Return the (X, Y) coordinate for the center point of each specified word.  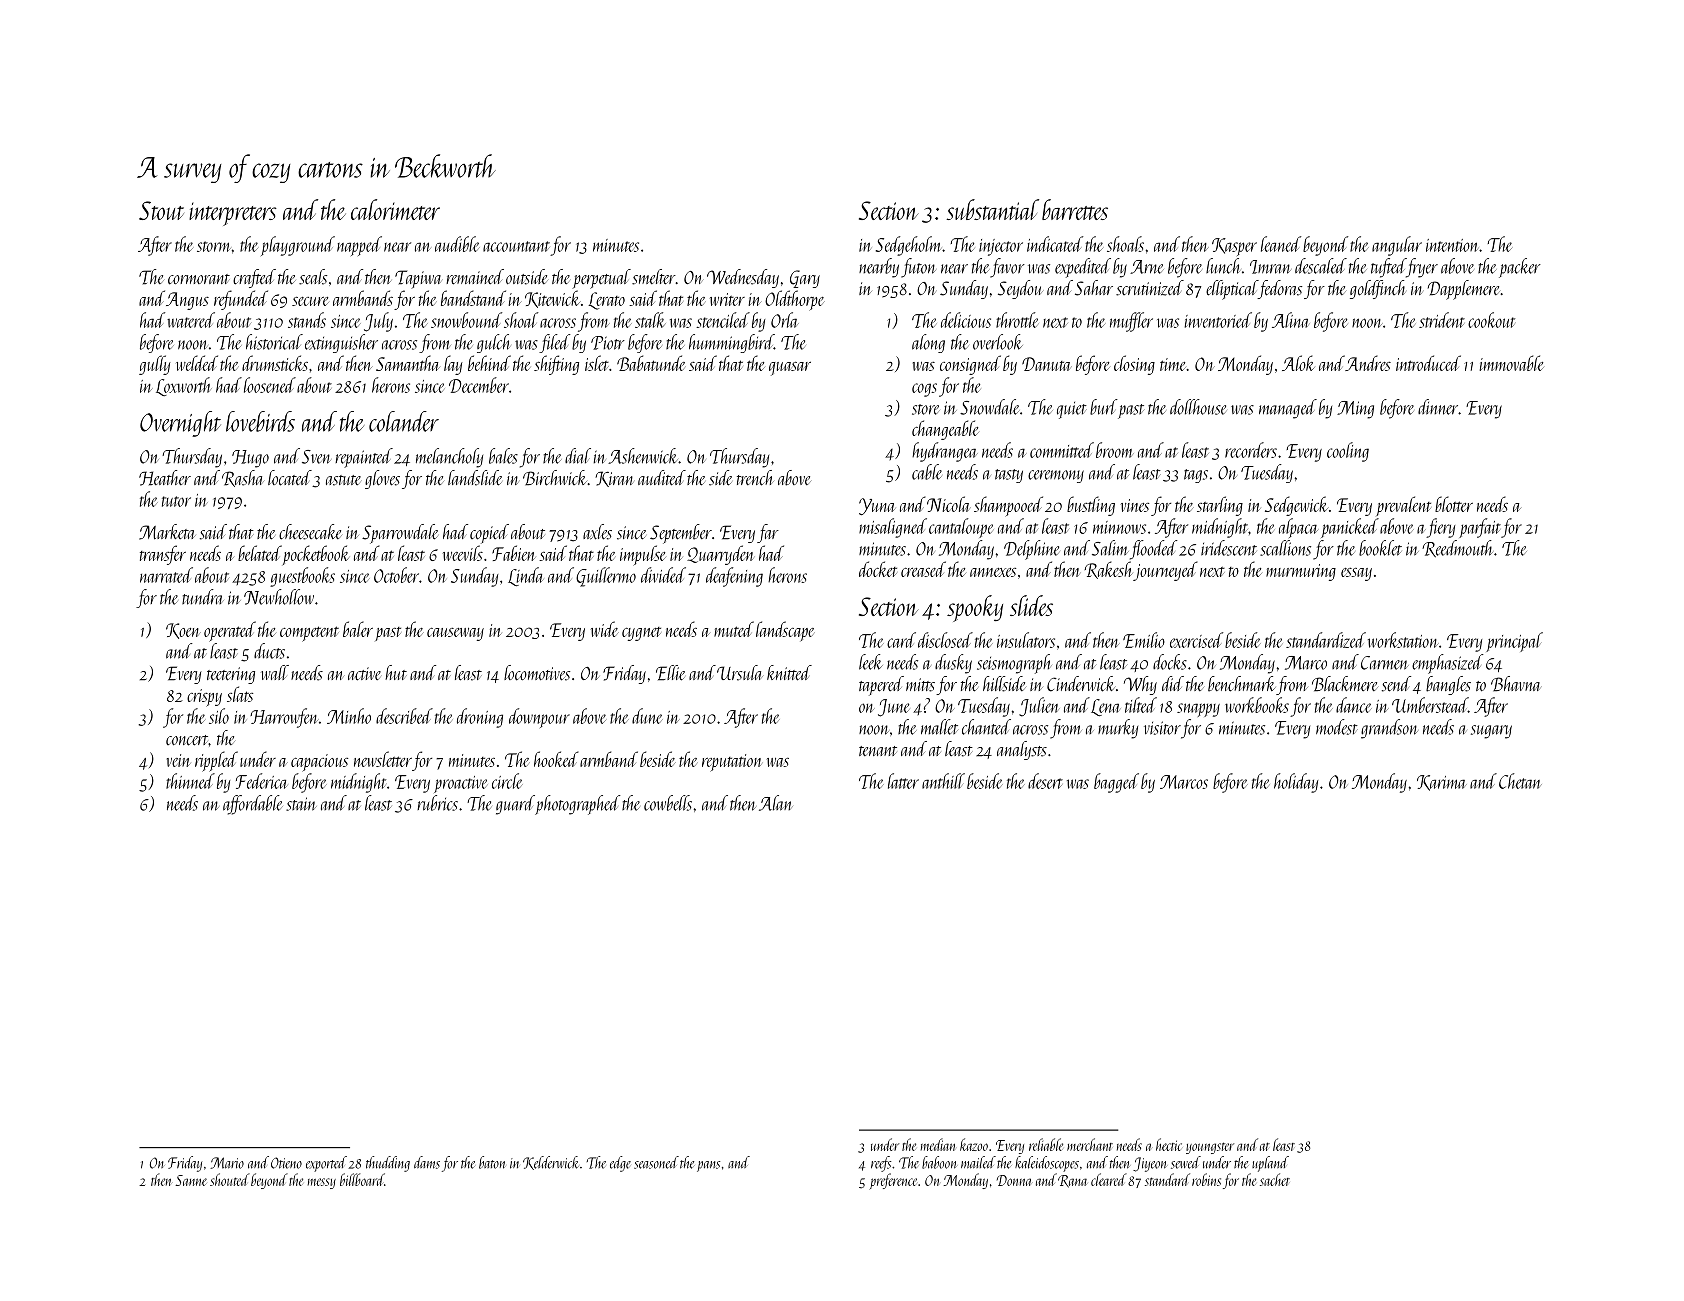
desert (1045, 781)
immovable (1511, 363)
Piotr (608, 343)
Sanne (191, 1180)
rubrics (437, 803)
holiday (1296, 783)
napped (359, 246)
